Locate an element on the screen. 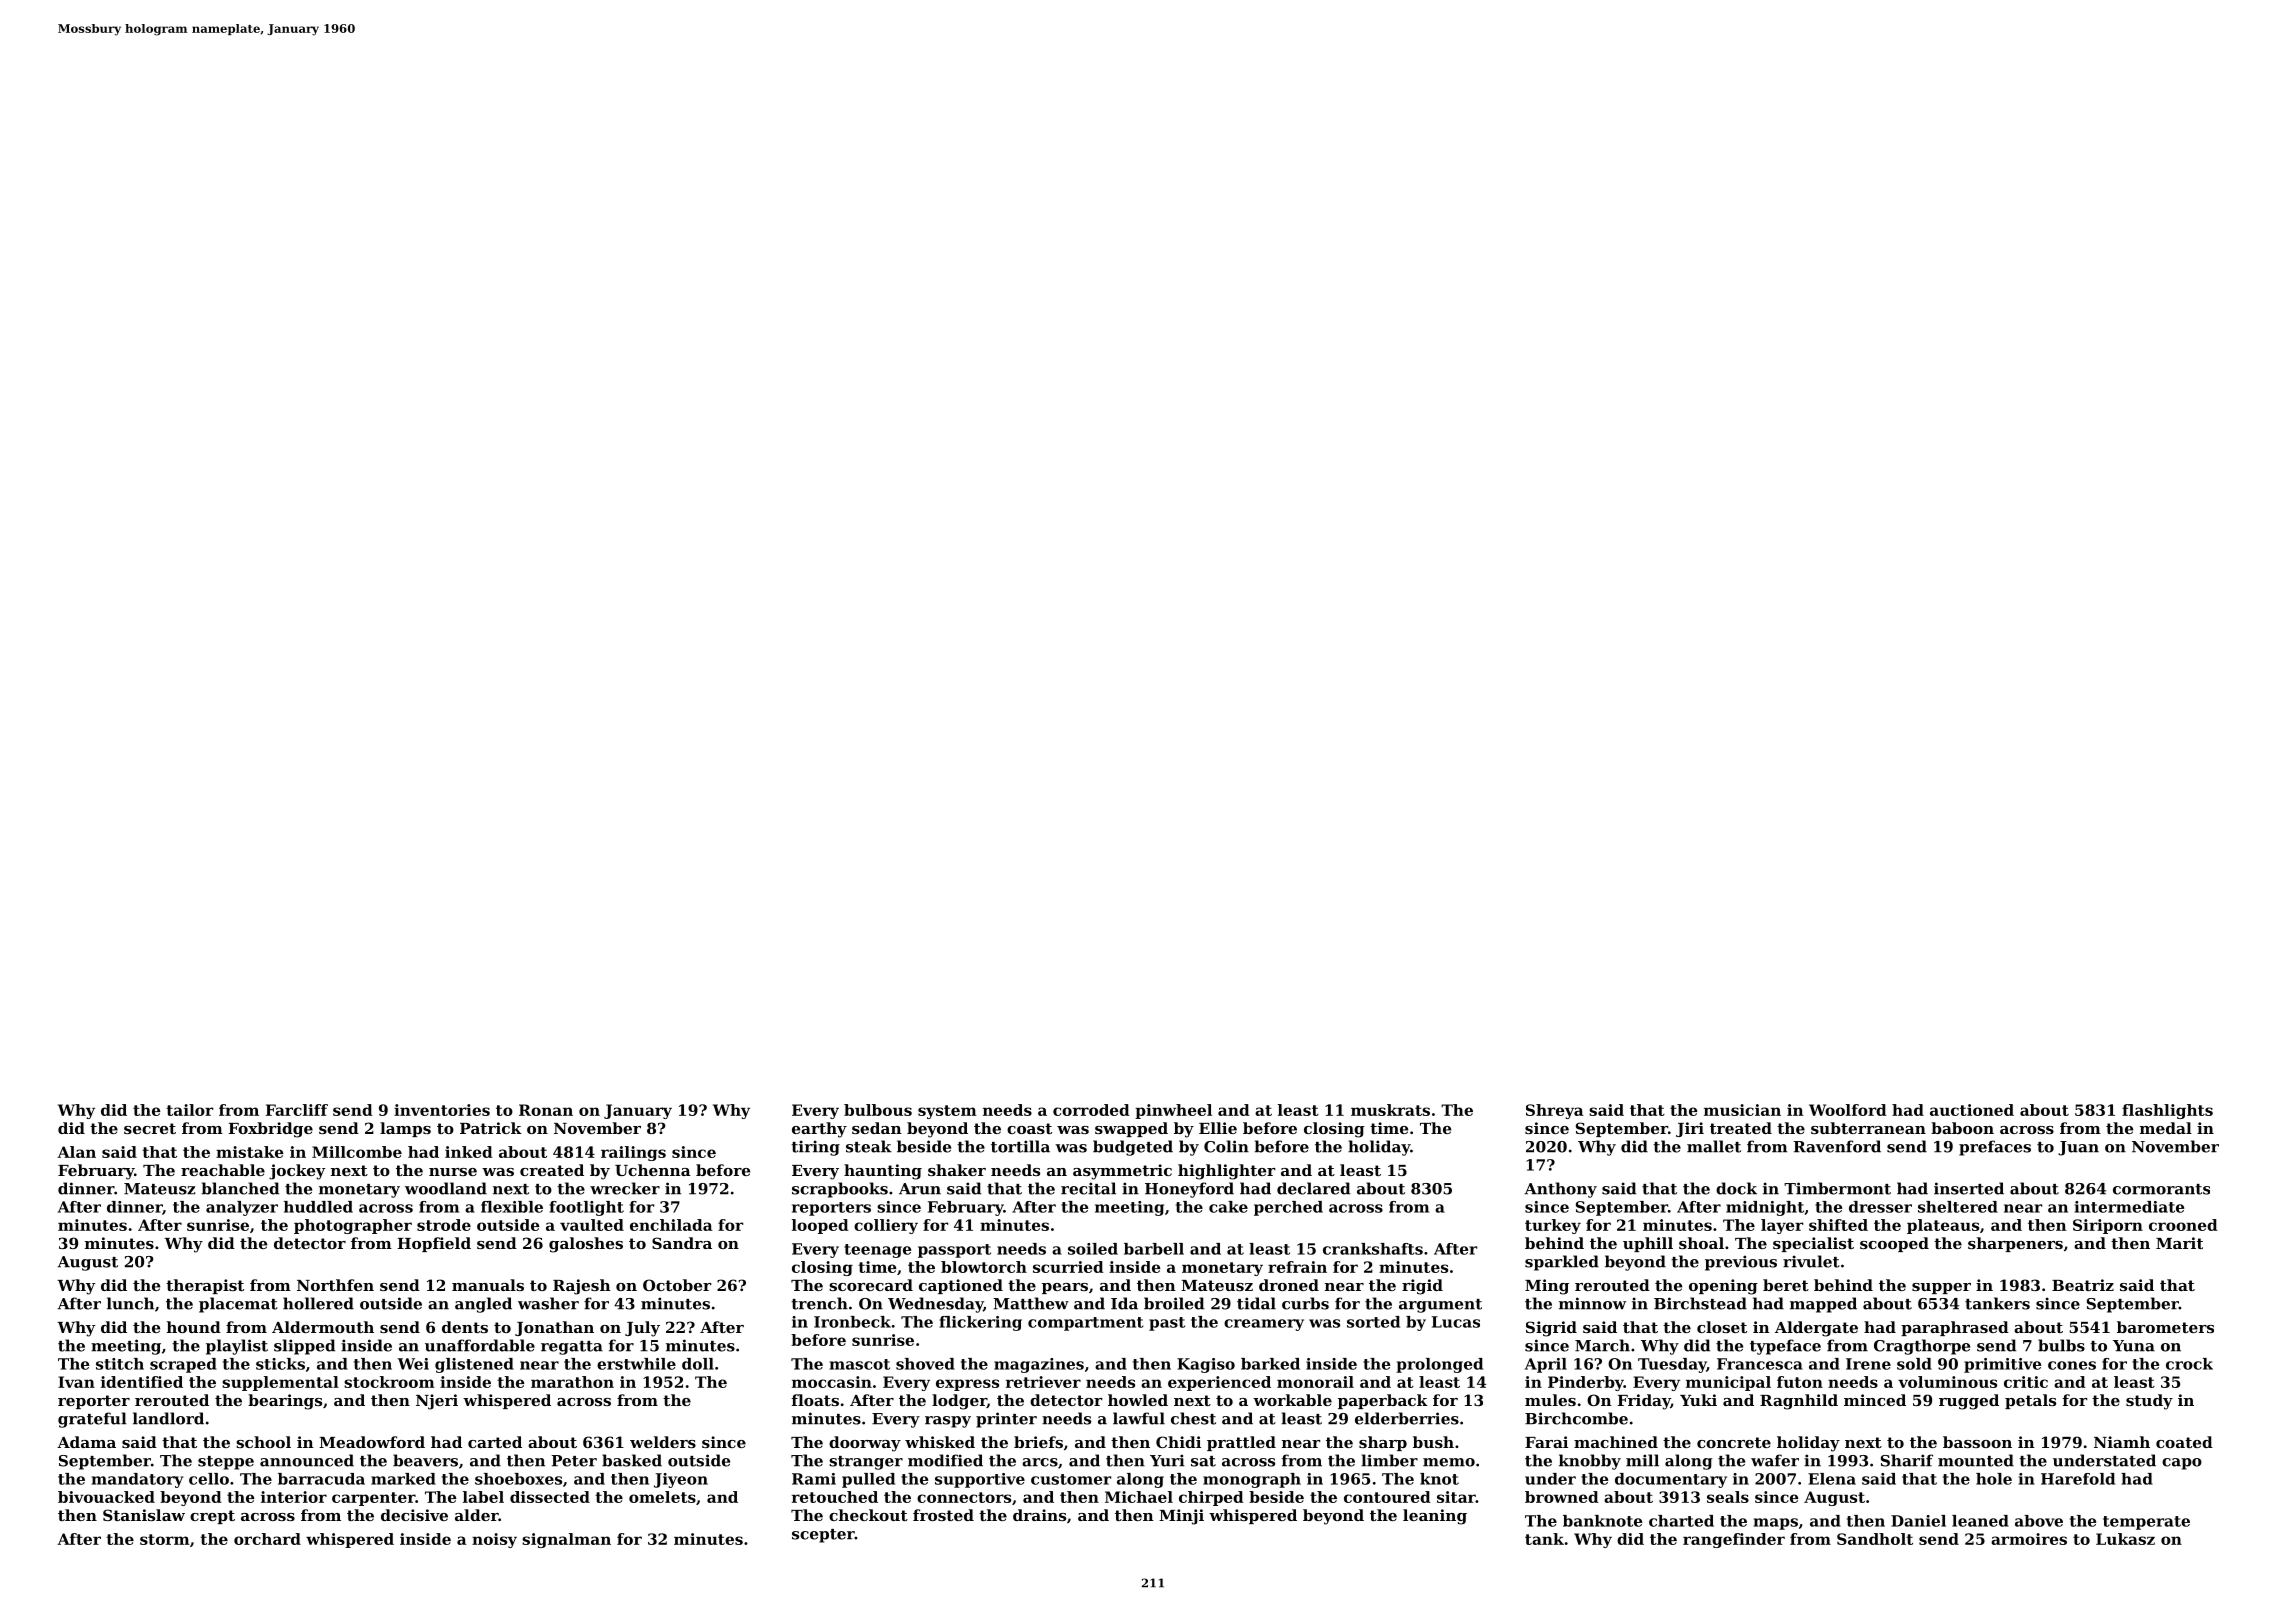 The height and width of the screenshot is (1614, 2282). secret is located at coordinates (150, 1128).
